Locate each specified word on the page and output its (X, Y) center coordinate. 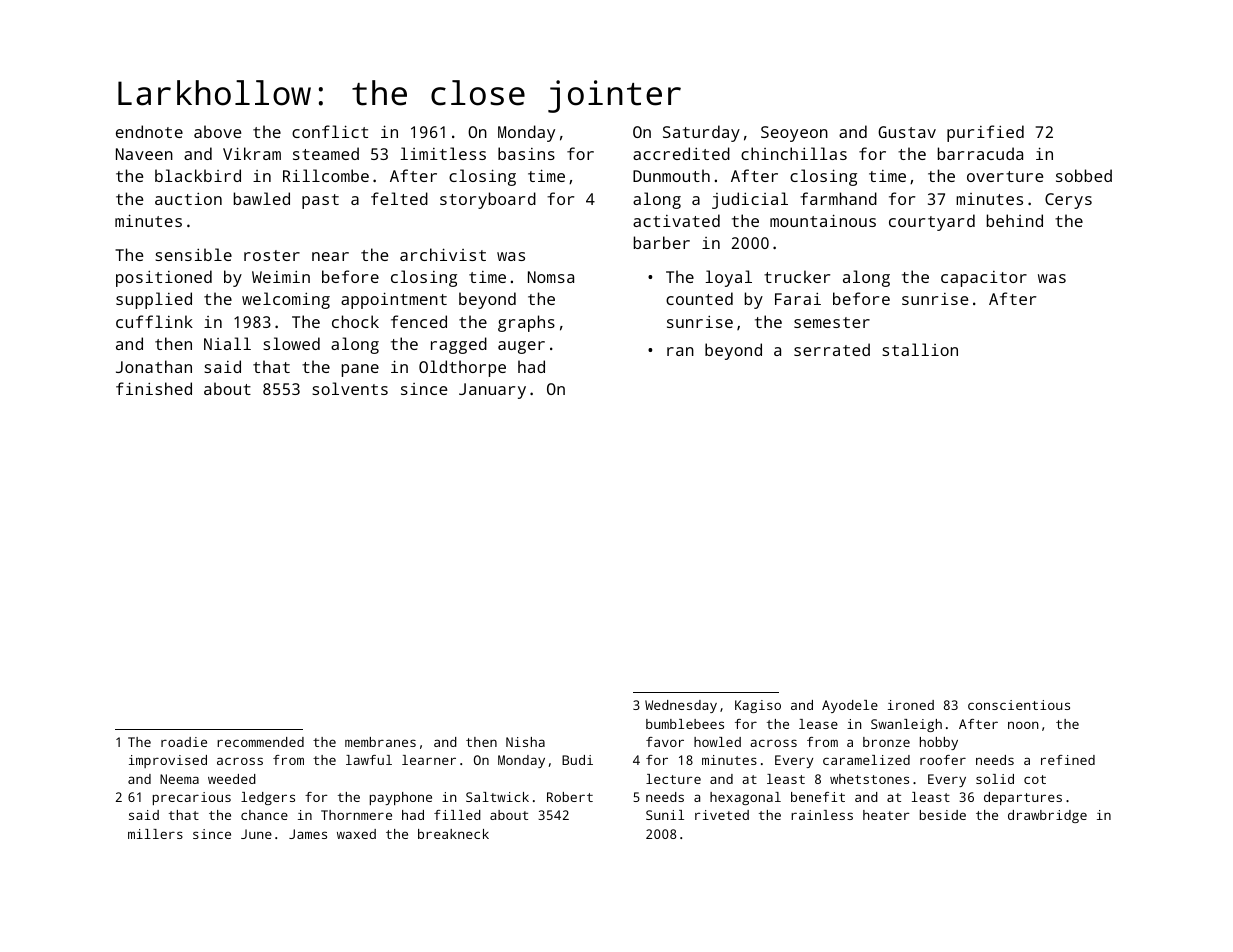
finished (154, 388)
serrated (832, 349)
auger (521, 347)
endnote (149, 131)
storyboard (488, 200)
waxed (356, 834)
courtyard (932, 222)
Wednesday (681, 706)
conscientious (1019, 705)
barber (662, 242)
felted (399, 198)
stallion (920, 349)
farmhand (838, 198)
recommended (260, 742)
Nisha (525, 742)
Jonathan (154, 366)
